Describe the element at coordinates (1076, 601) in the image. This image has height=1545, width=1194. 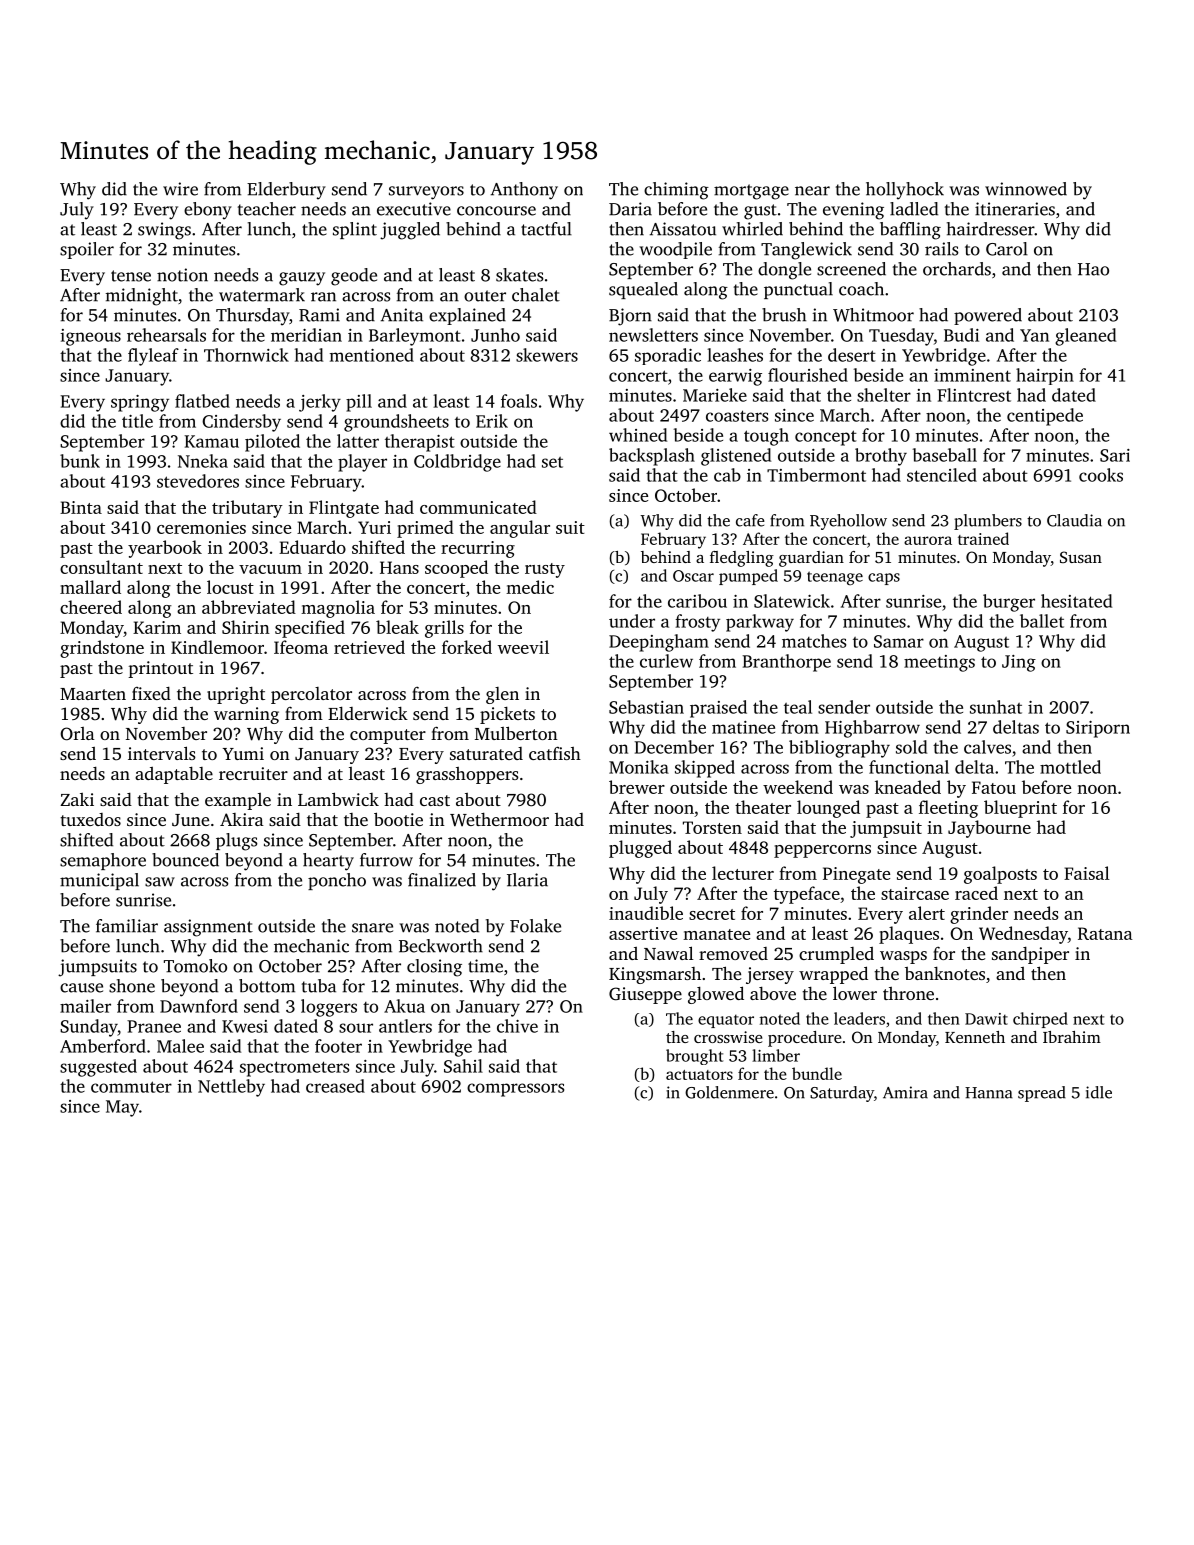
I see `hesitated` at that location.
